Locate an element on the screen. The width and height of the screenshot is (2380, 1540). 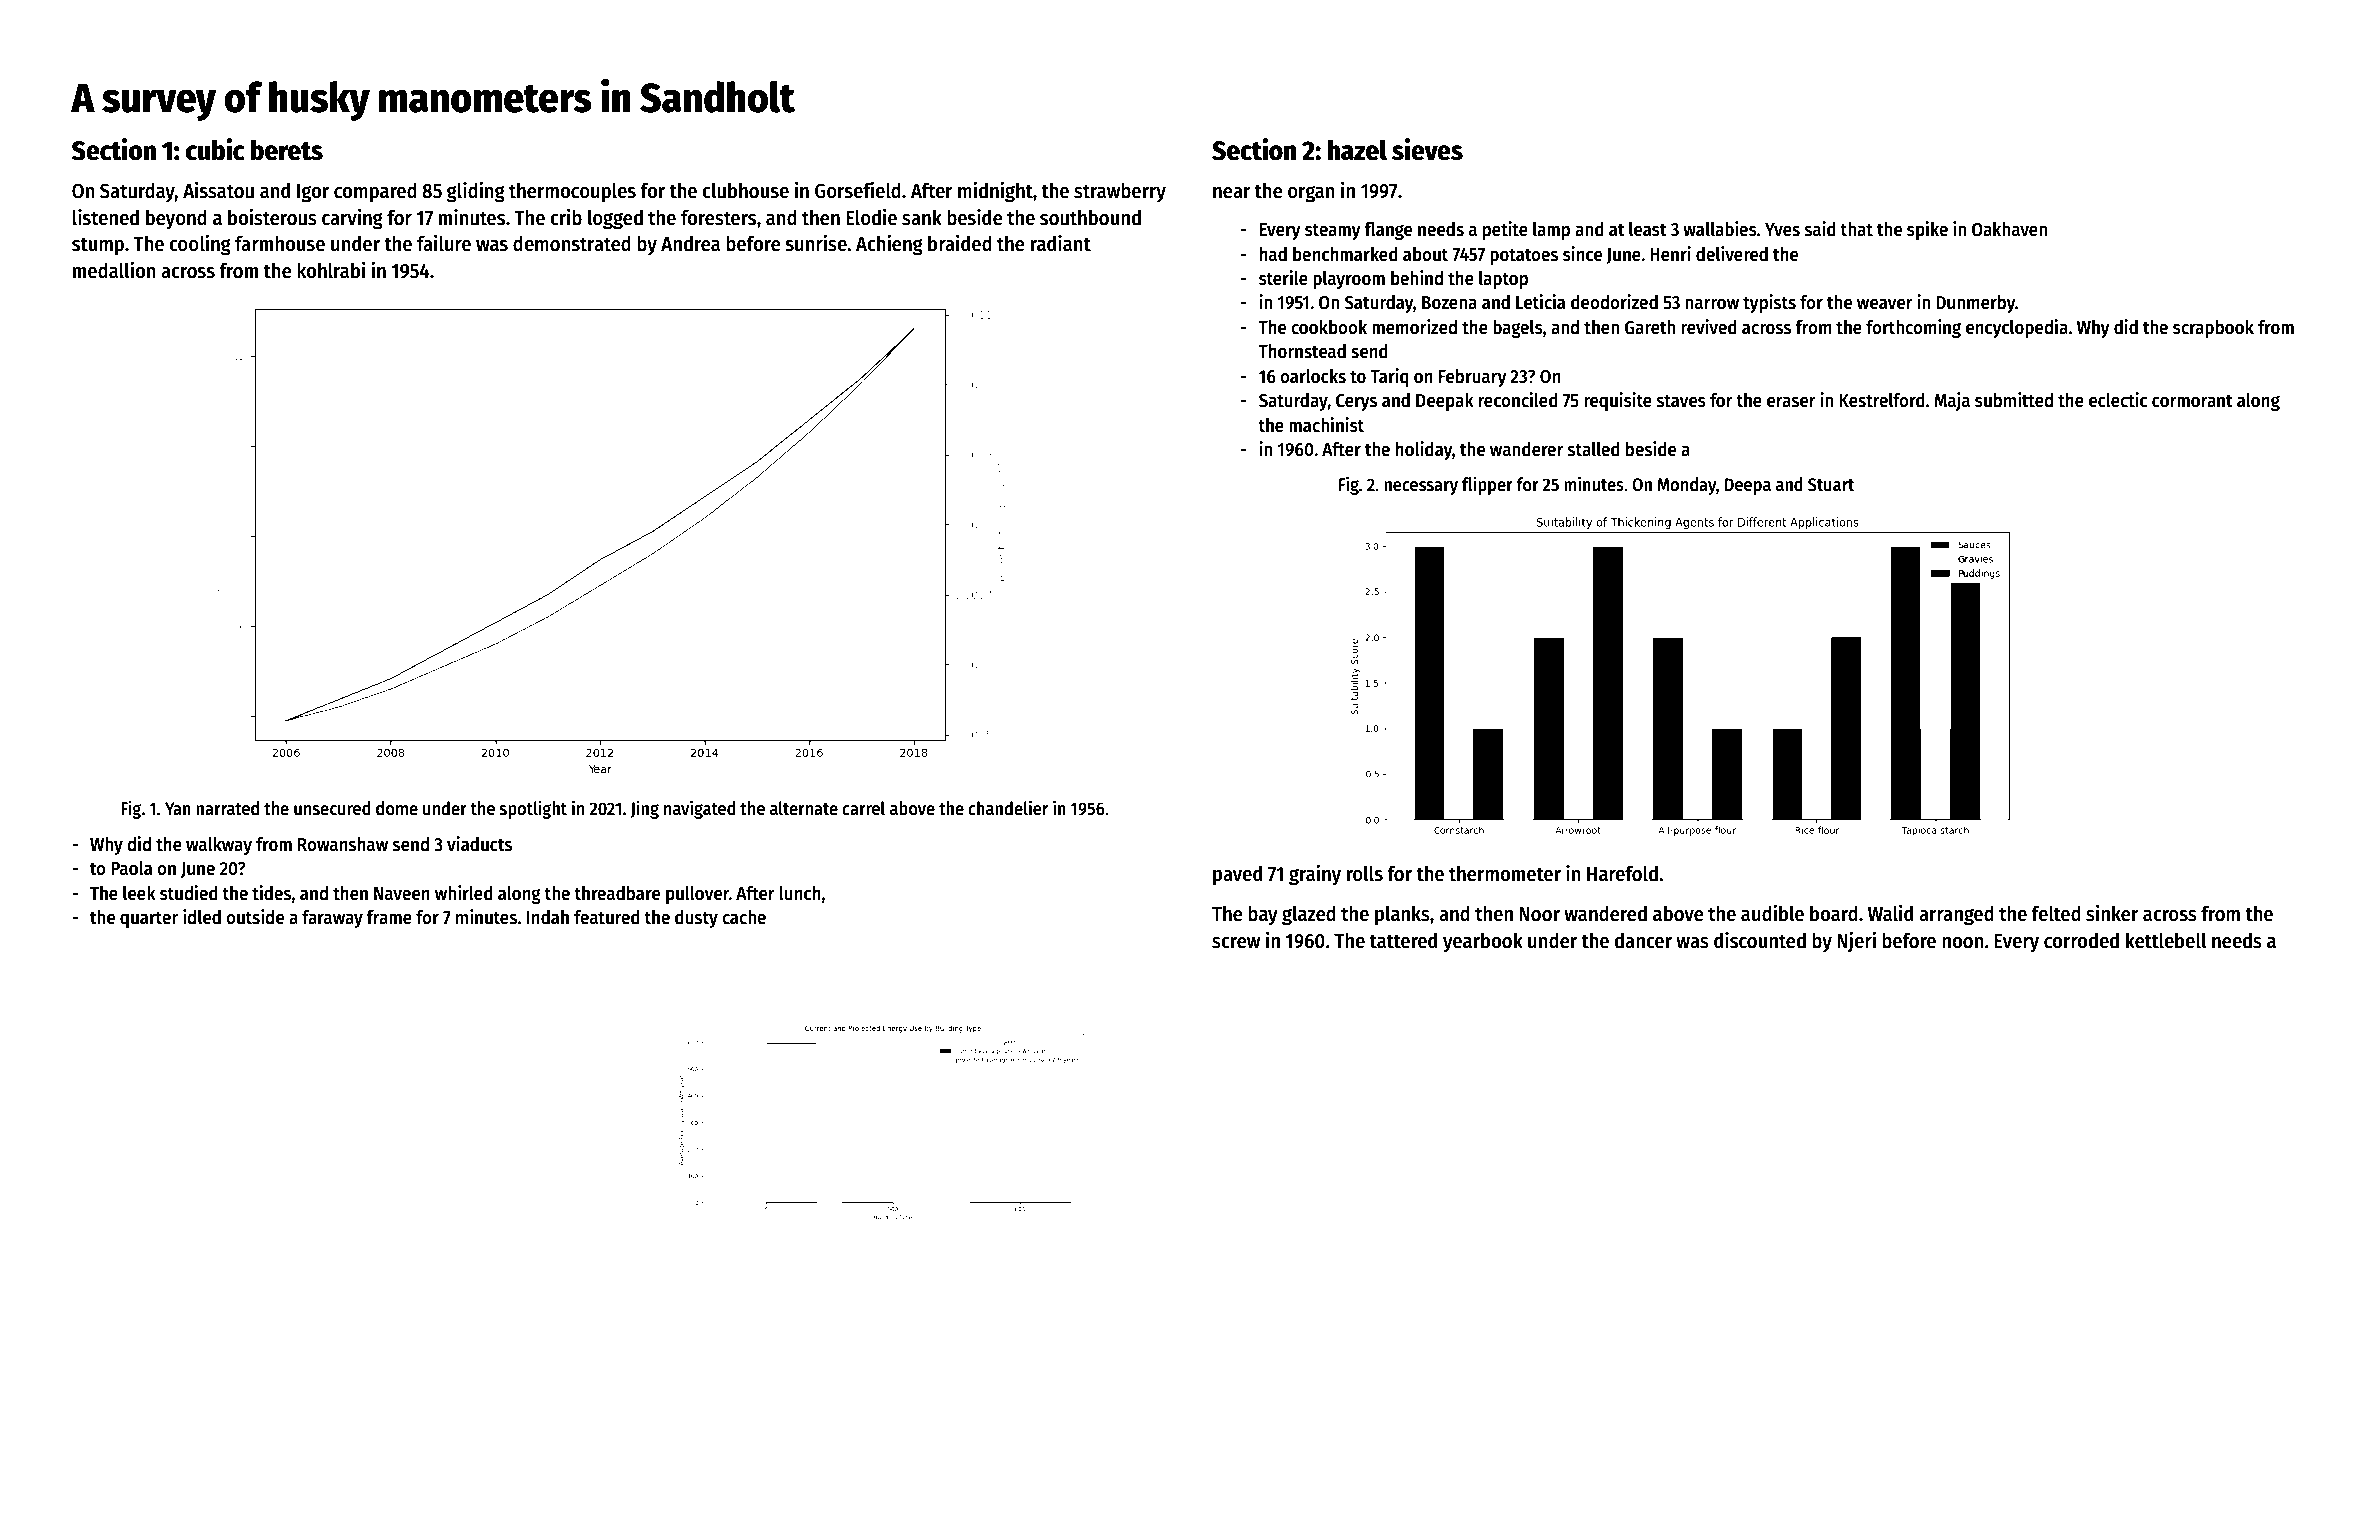
Oakhaven is located at coordinates (2009, 229).
